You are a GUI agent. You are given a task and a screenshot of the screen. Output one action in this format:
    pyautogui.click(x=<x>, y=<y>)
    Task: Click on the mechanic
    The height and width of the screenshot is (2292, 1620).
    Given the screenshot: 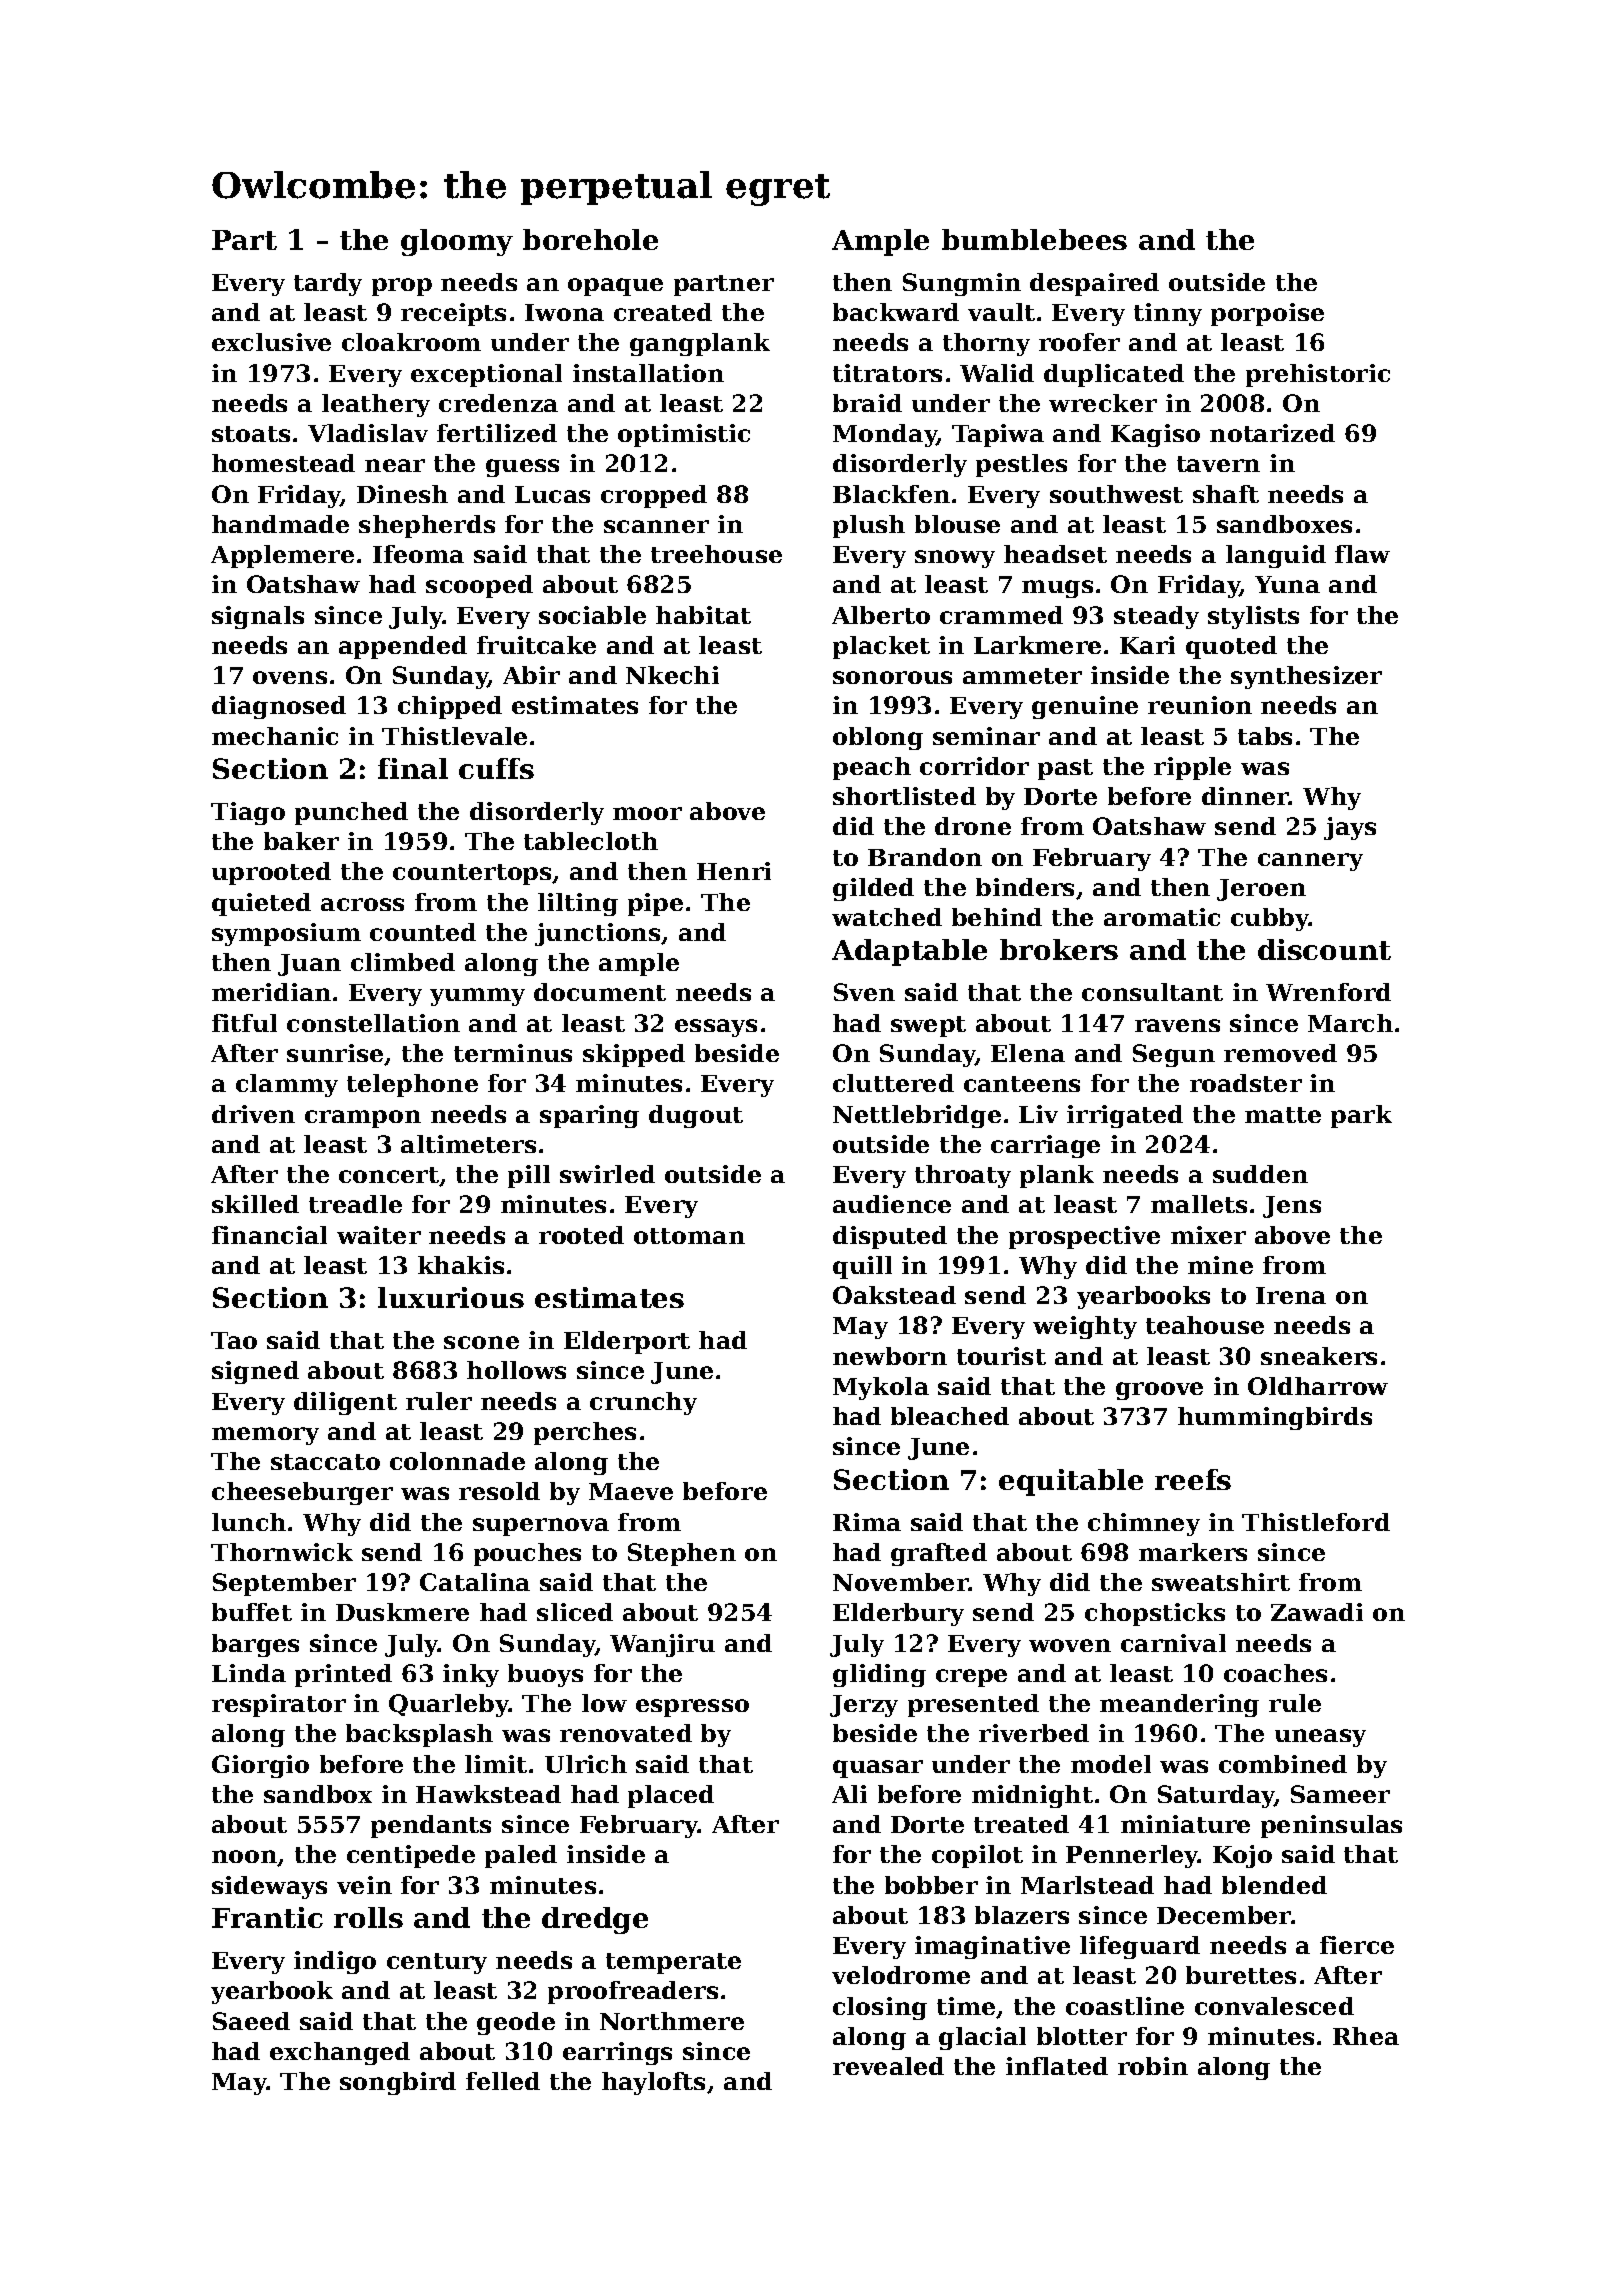 What is the action you would take?
    pyautogui.click(x=275, y=736)
